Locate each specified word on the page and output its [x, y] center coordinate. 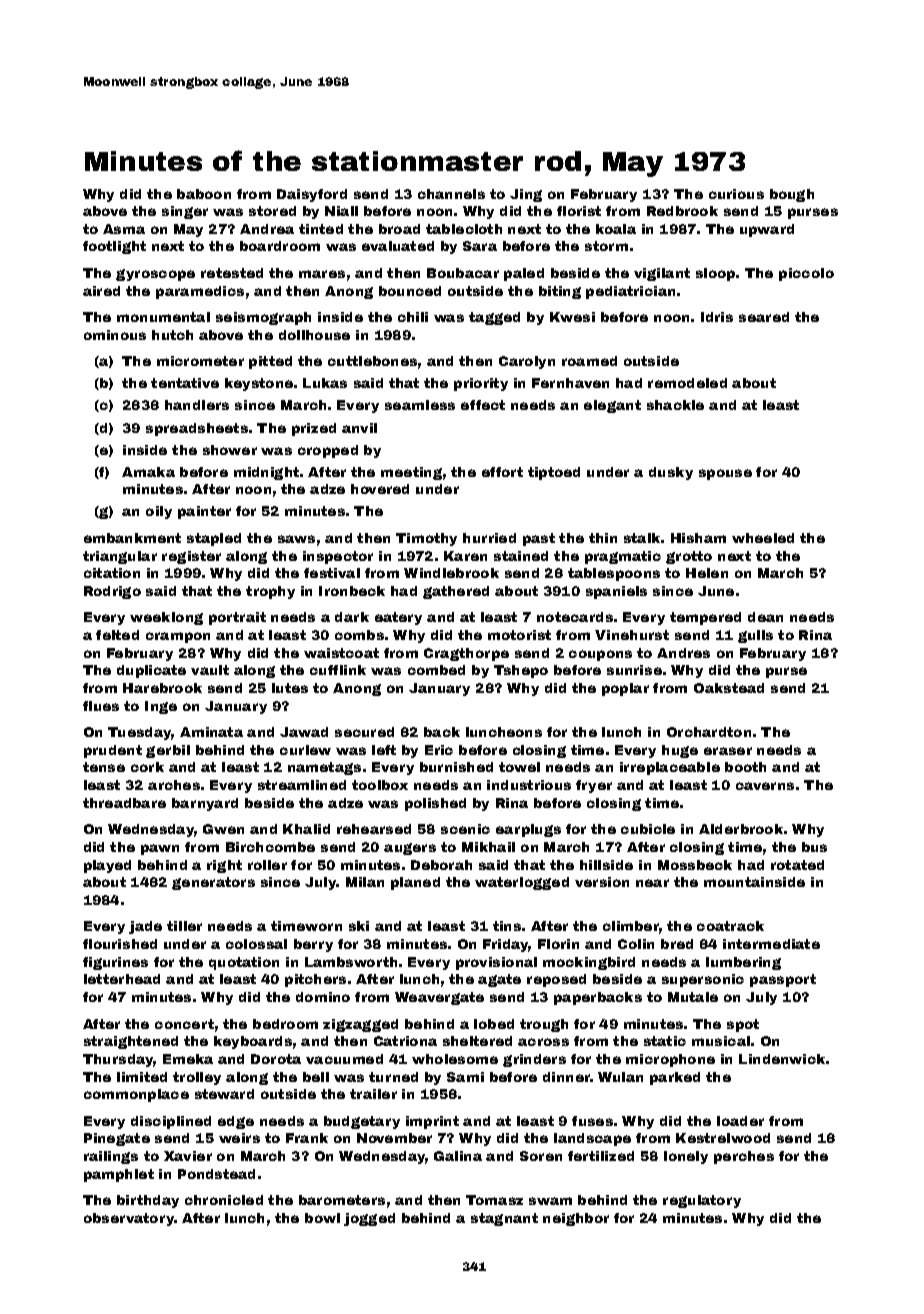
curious [736, 194]
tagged [494, 318]
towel [519, 767]
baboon [204, 194]
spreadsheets [197, 429]
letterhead [122, 979]
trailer [373, 1094]
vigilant [662, 274]
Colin [636, 944]
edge [236, 1122]
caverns [765, 786]
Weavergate [439, 998]
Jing [526, 195]
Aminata [211, 732]
